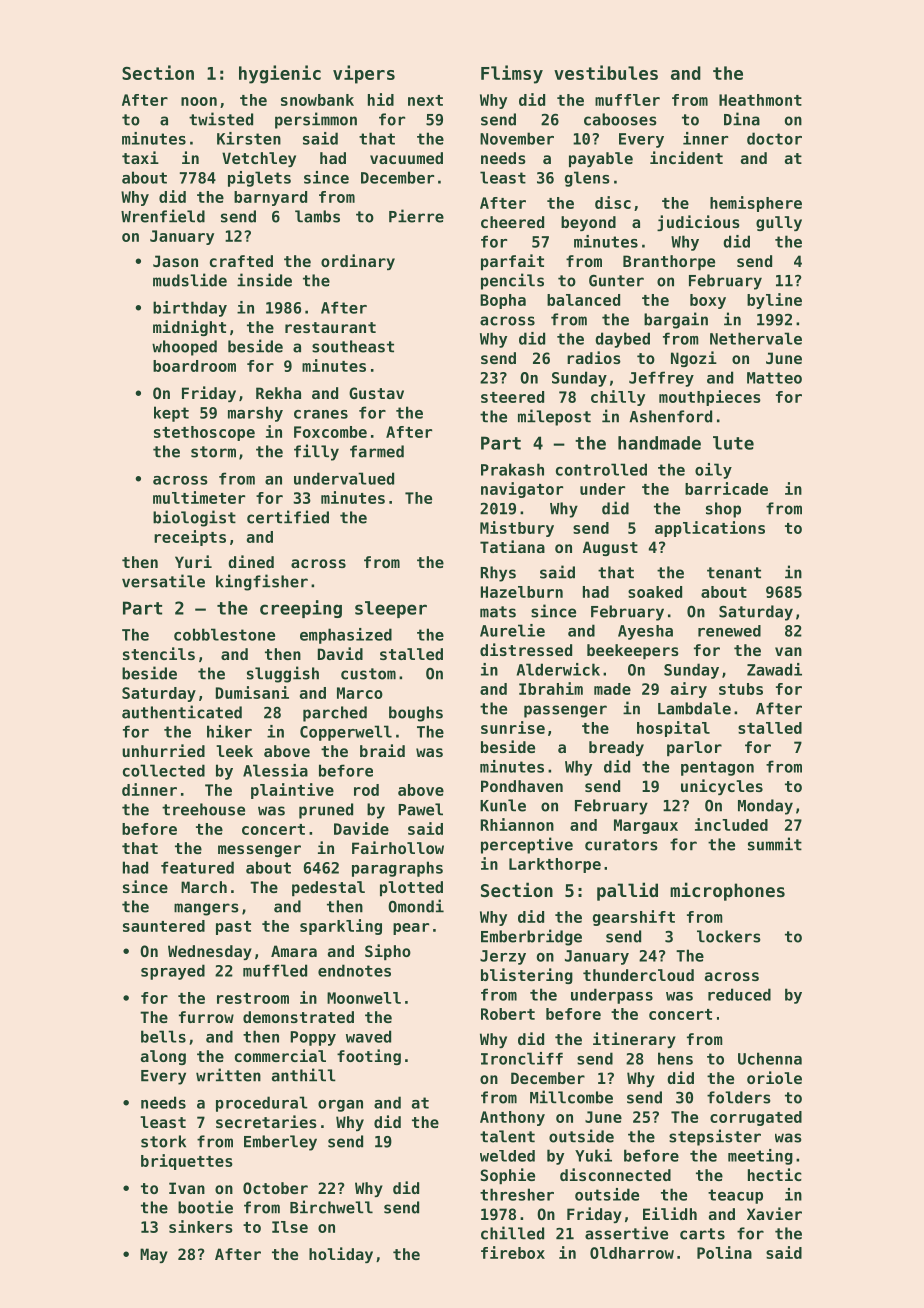  What do you see at coordinates (154, 1255) in the document?
I see `May` at bounding box center [154, 1255].
